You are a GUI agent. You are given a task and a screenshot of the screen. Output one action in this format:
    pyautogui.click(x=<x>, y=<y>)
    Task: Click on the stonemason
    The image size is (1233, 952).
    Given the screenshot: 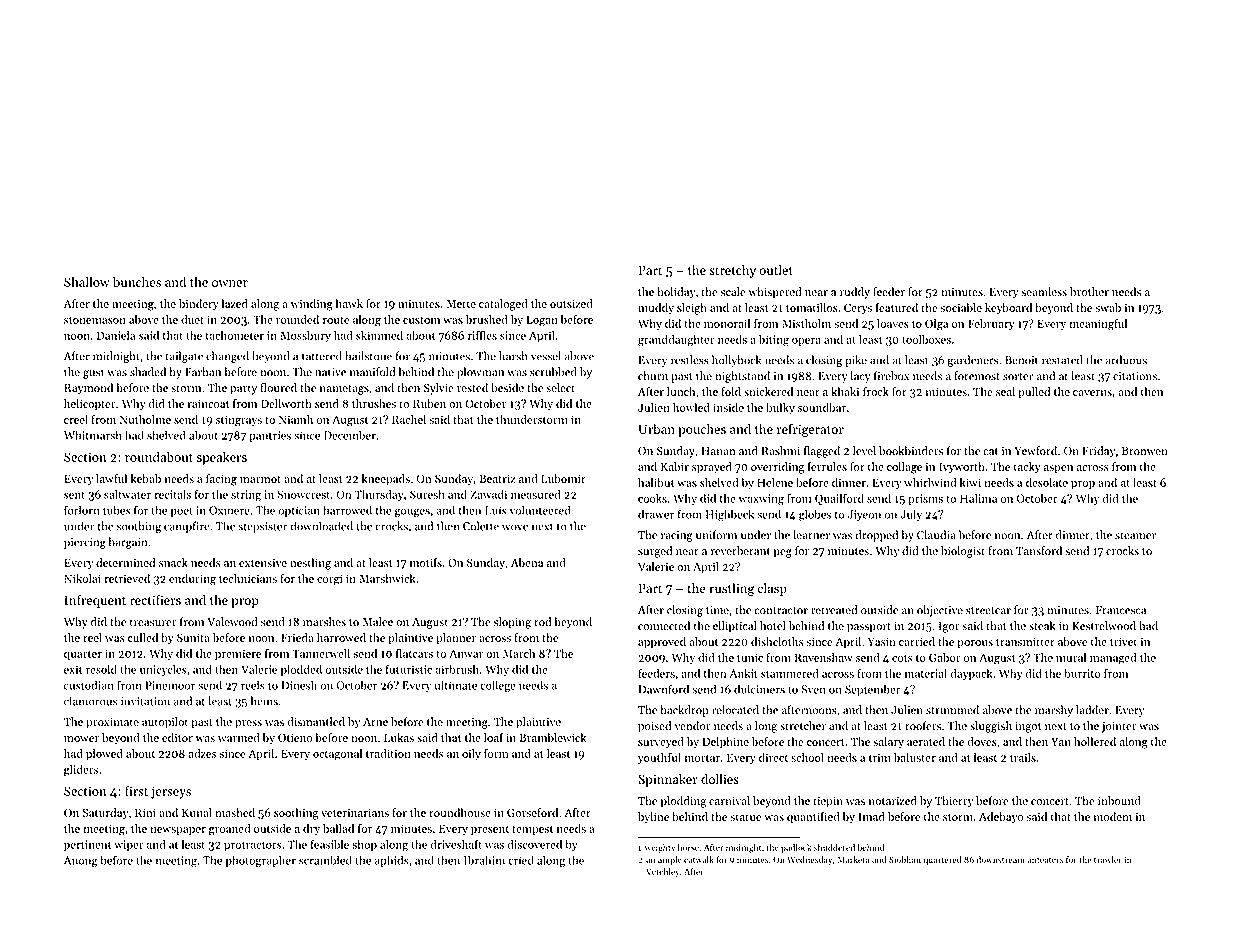 What is the action you would take?
    pyautogui.click(x=95, y=320)
